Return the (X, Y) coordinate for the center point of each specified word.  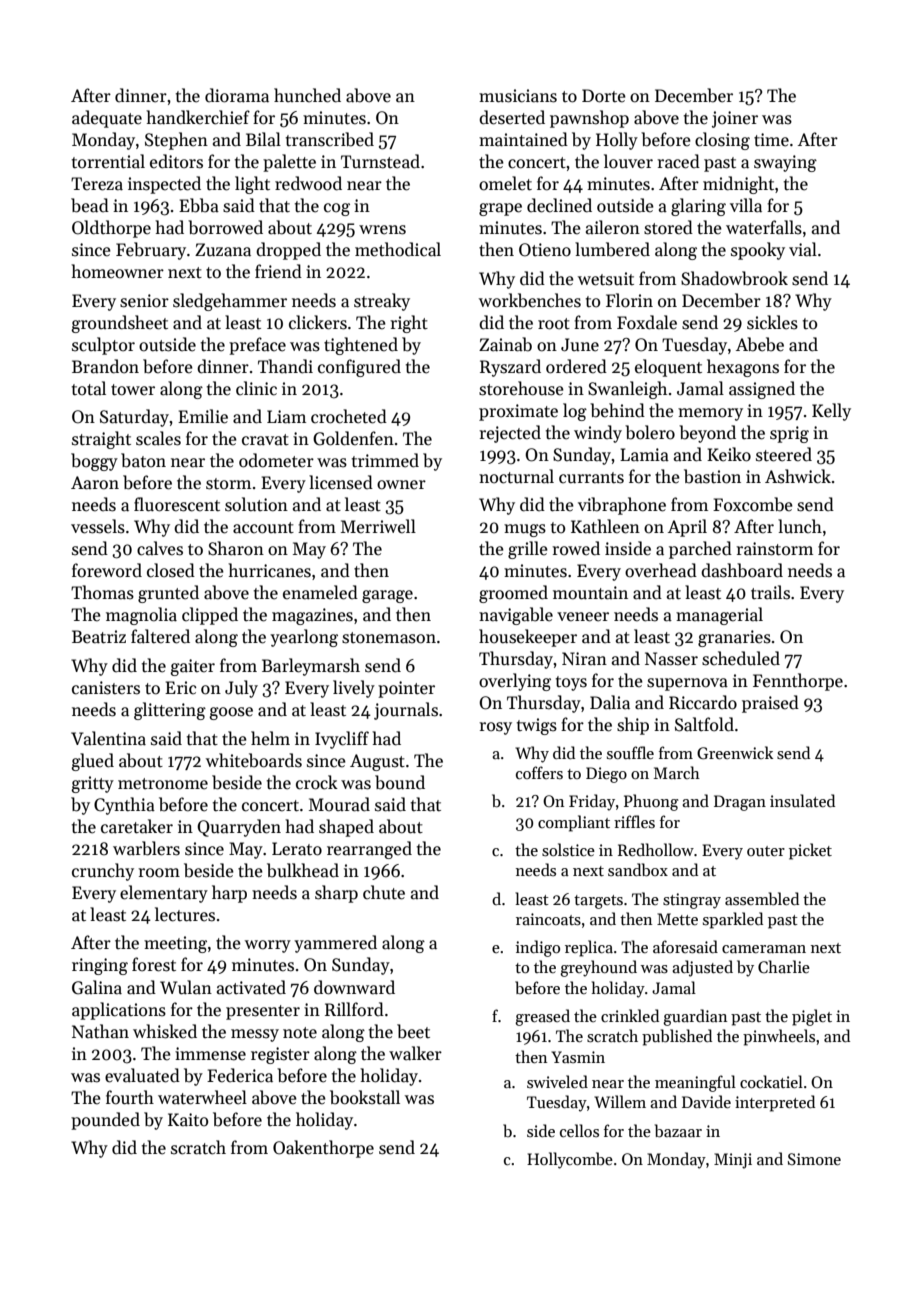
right (409, 324)
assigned (762, 390)
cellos (579, 1130)
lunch (800, 526)
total (89, 388)
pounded (105, 1121)
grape (500, 209)
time (771, 140)
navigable (516, 616)
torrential (108, 161)
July (241, 689)
